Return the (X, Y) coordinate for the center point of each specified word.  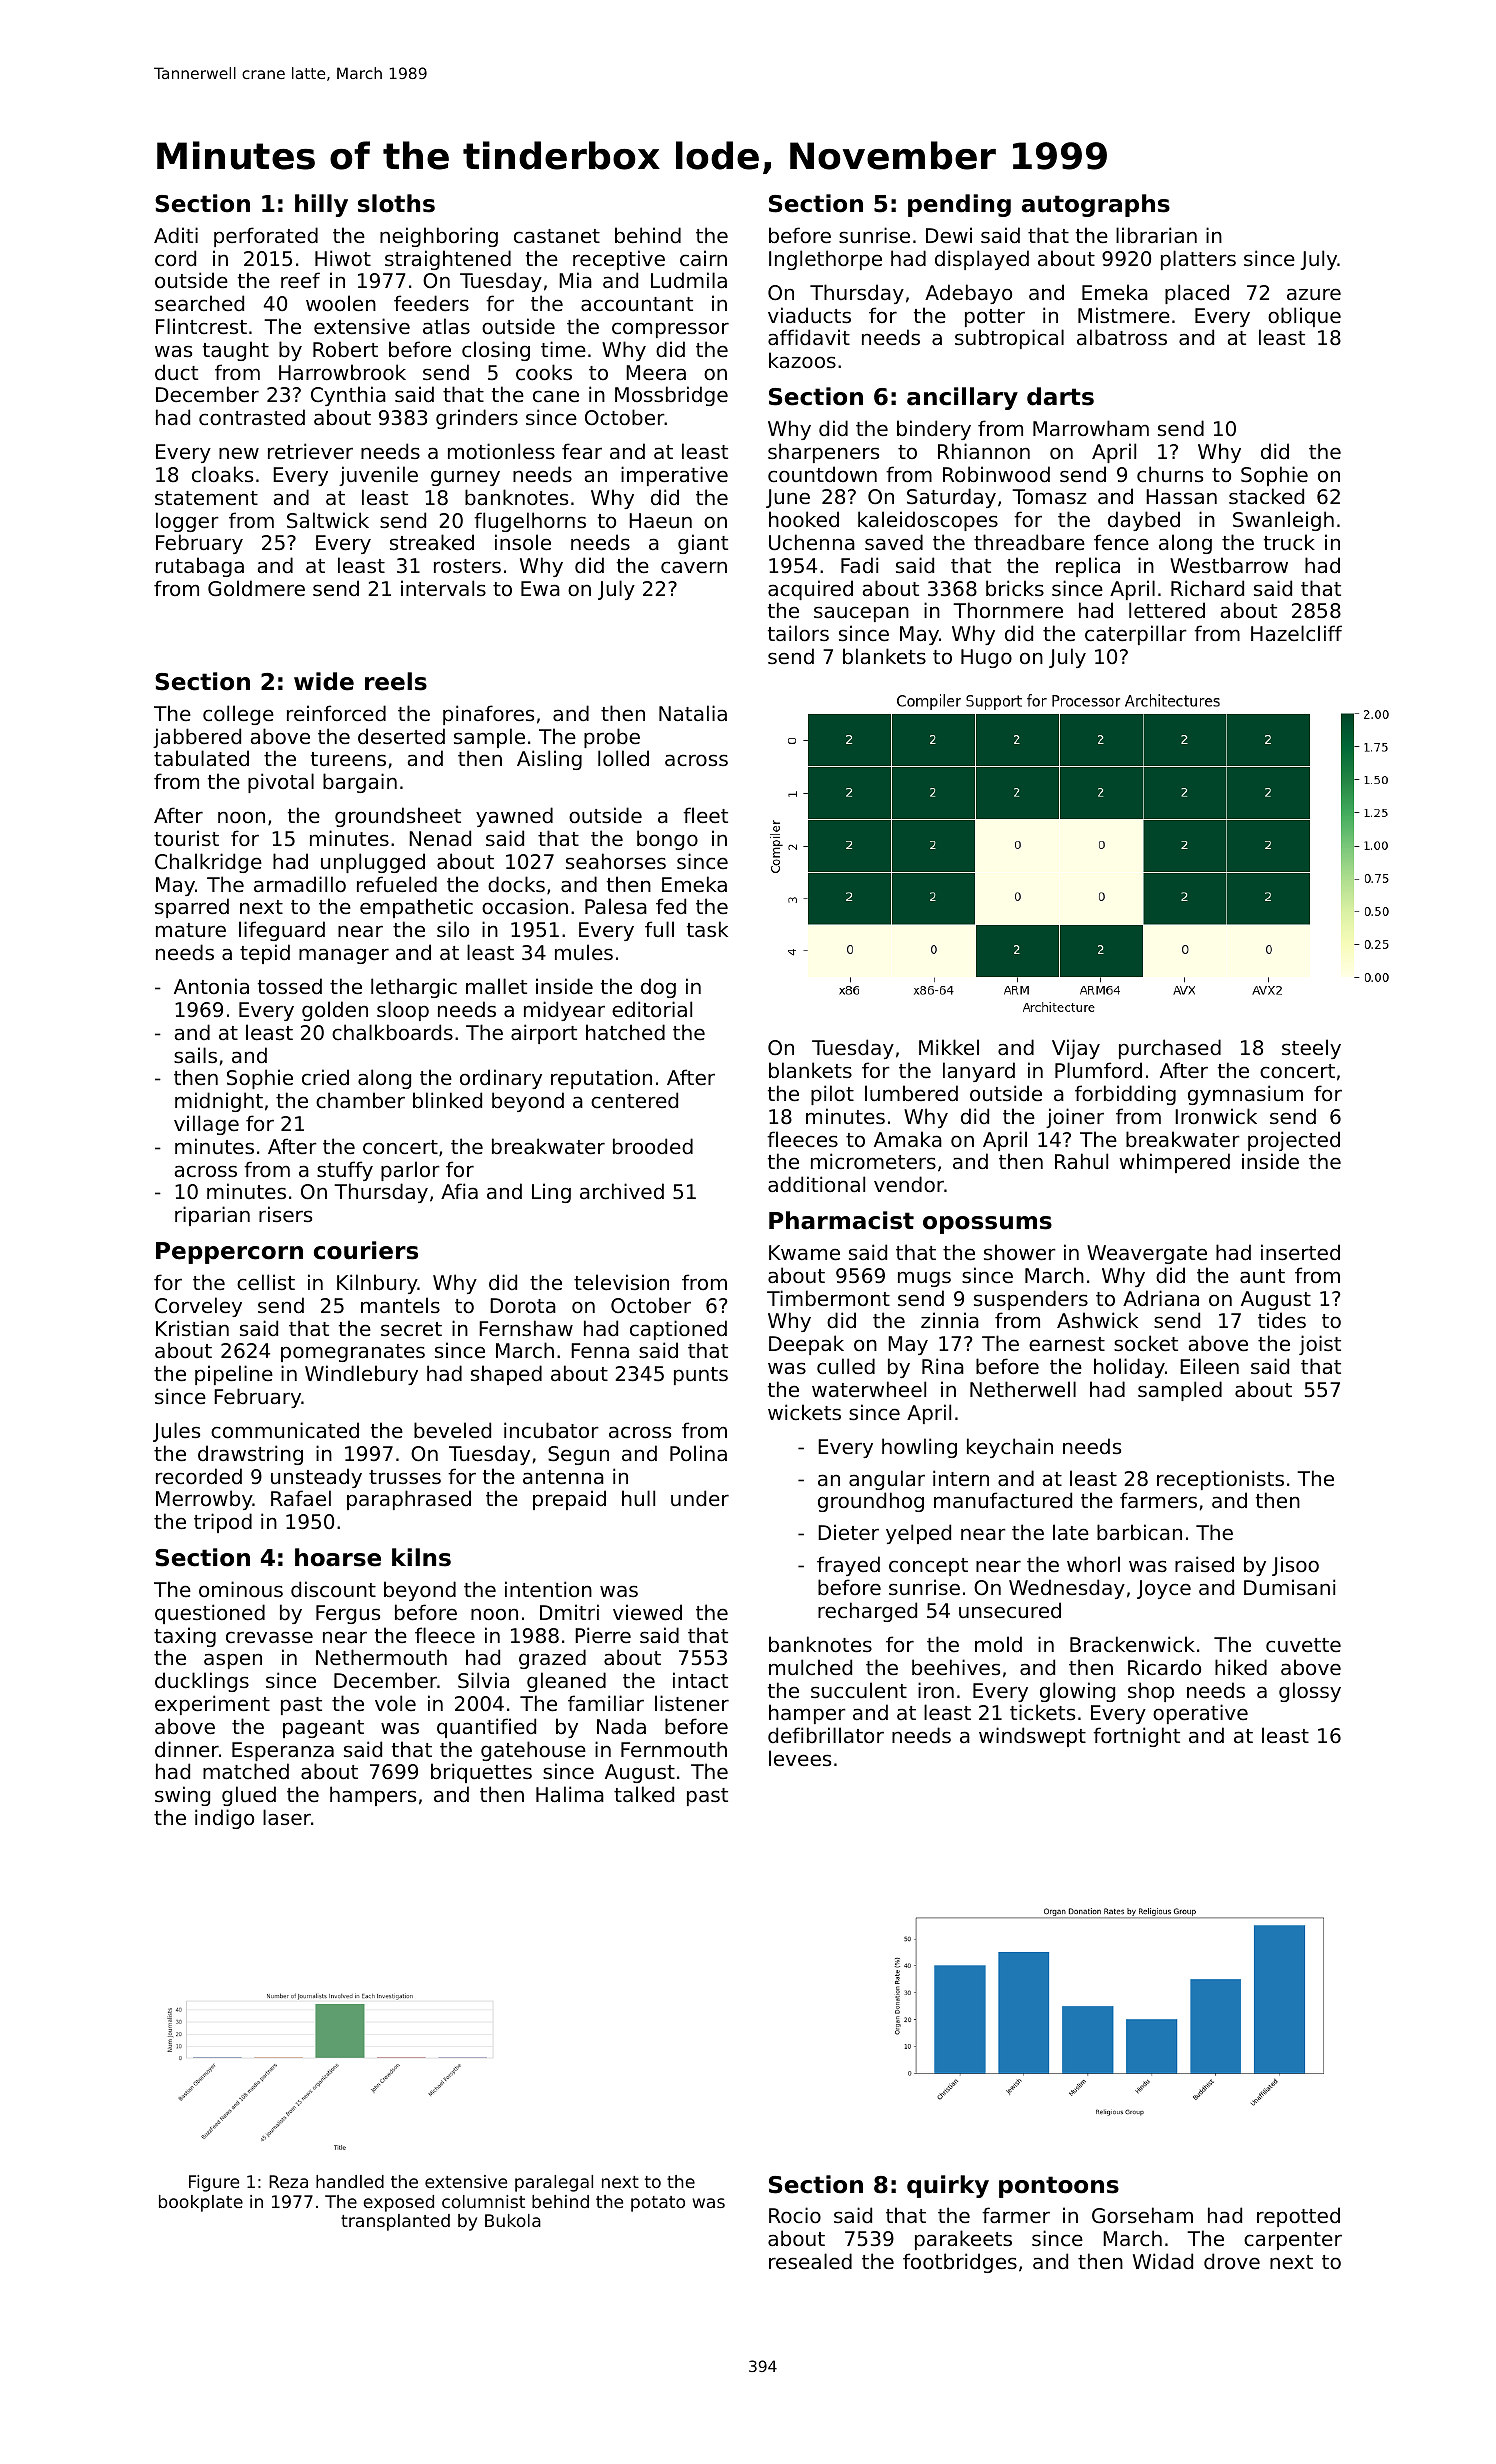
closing (496, 351)
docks (516, 884)
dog (658, 988)
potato (658, 2204)
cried (325, 1077)
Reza (288, 2181)
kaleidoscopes (928, 521)
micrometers (873, 1161)
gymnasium (1245, 1095)
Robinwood (996, 474)
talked (644, 1794)
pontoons (1059, 2187)
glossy (1310, 1692)
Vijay (1076, 1049)
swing (182, 1796)
